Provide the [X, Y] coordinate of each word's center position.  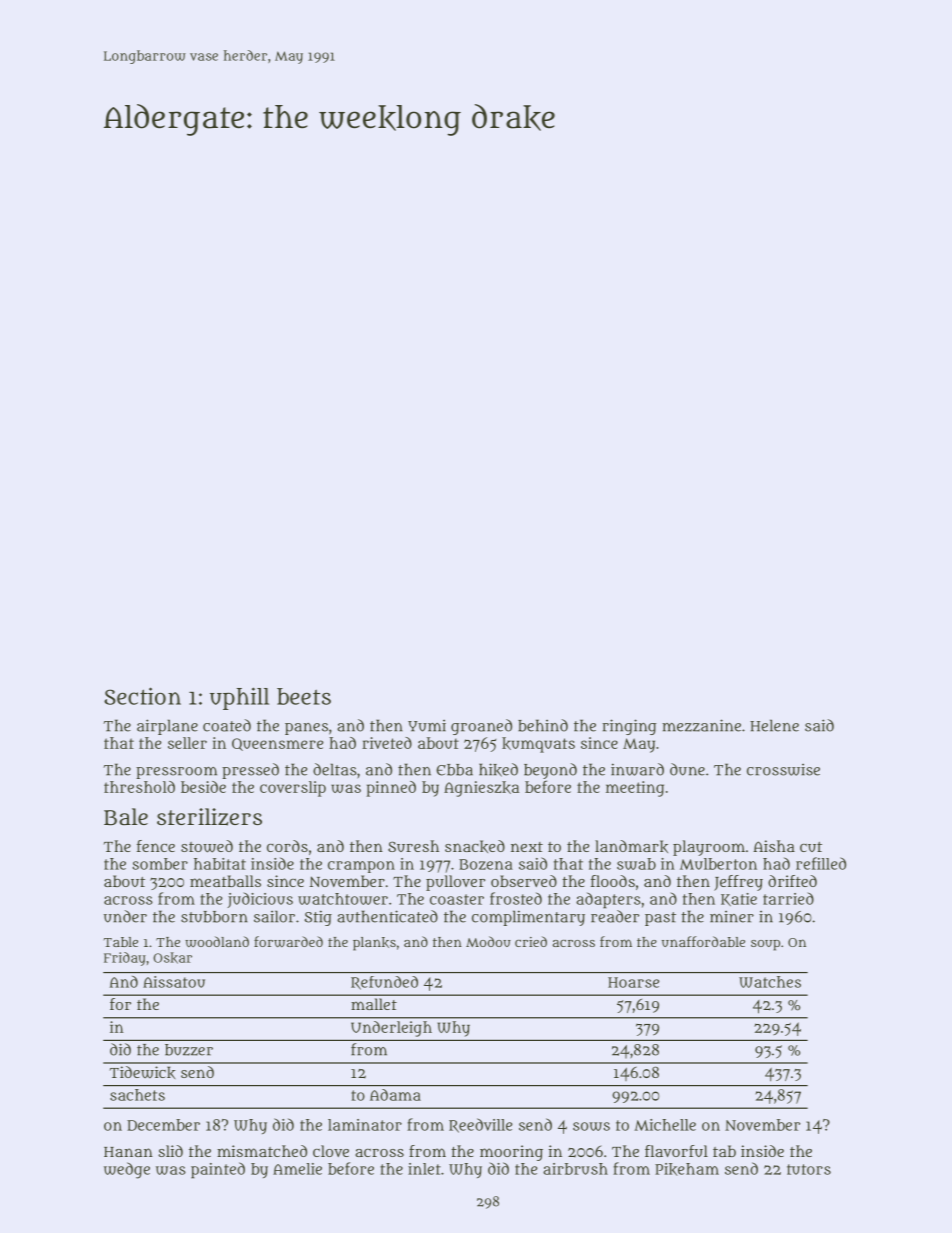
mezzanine [701, 725]
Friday [125, 959]
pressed [250, 771]
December [163, 1125]
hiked [498, 770]
